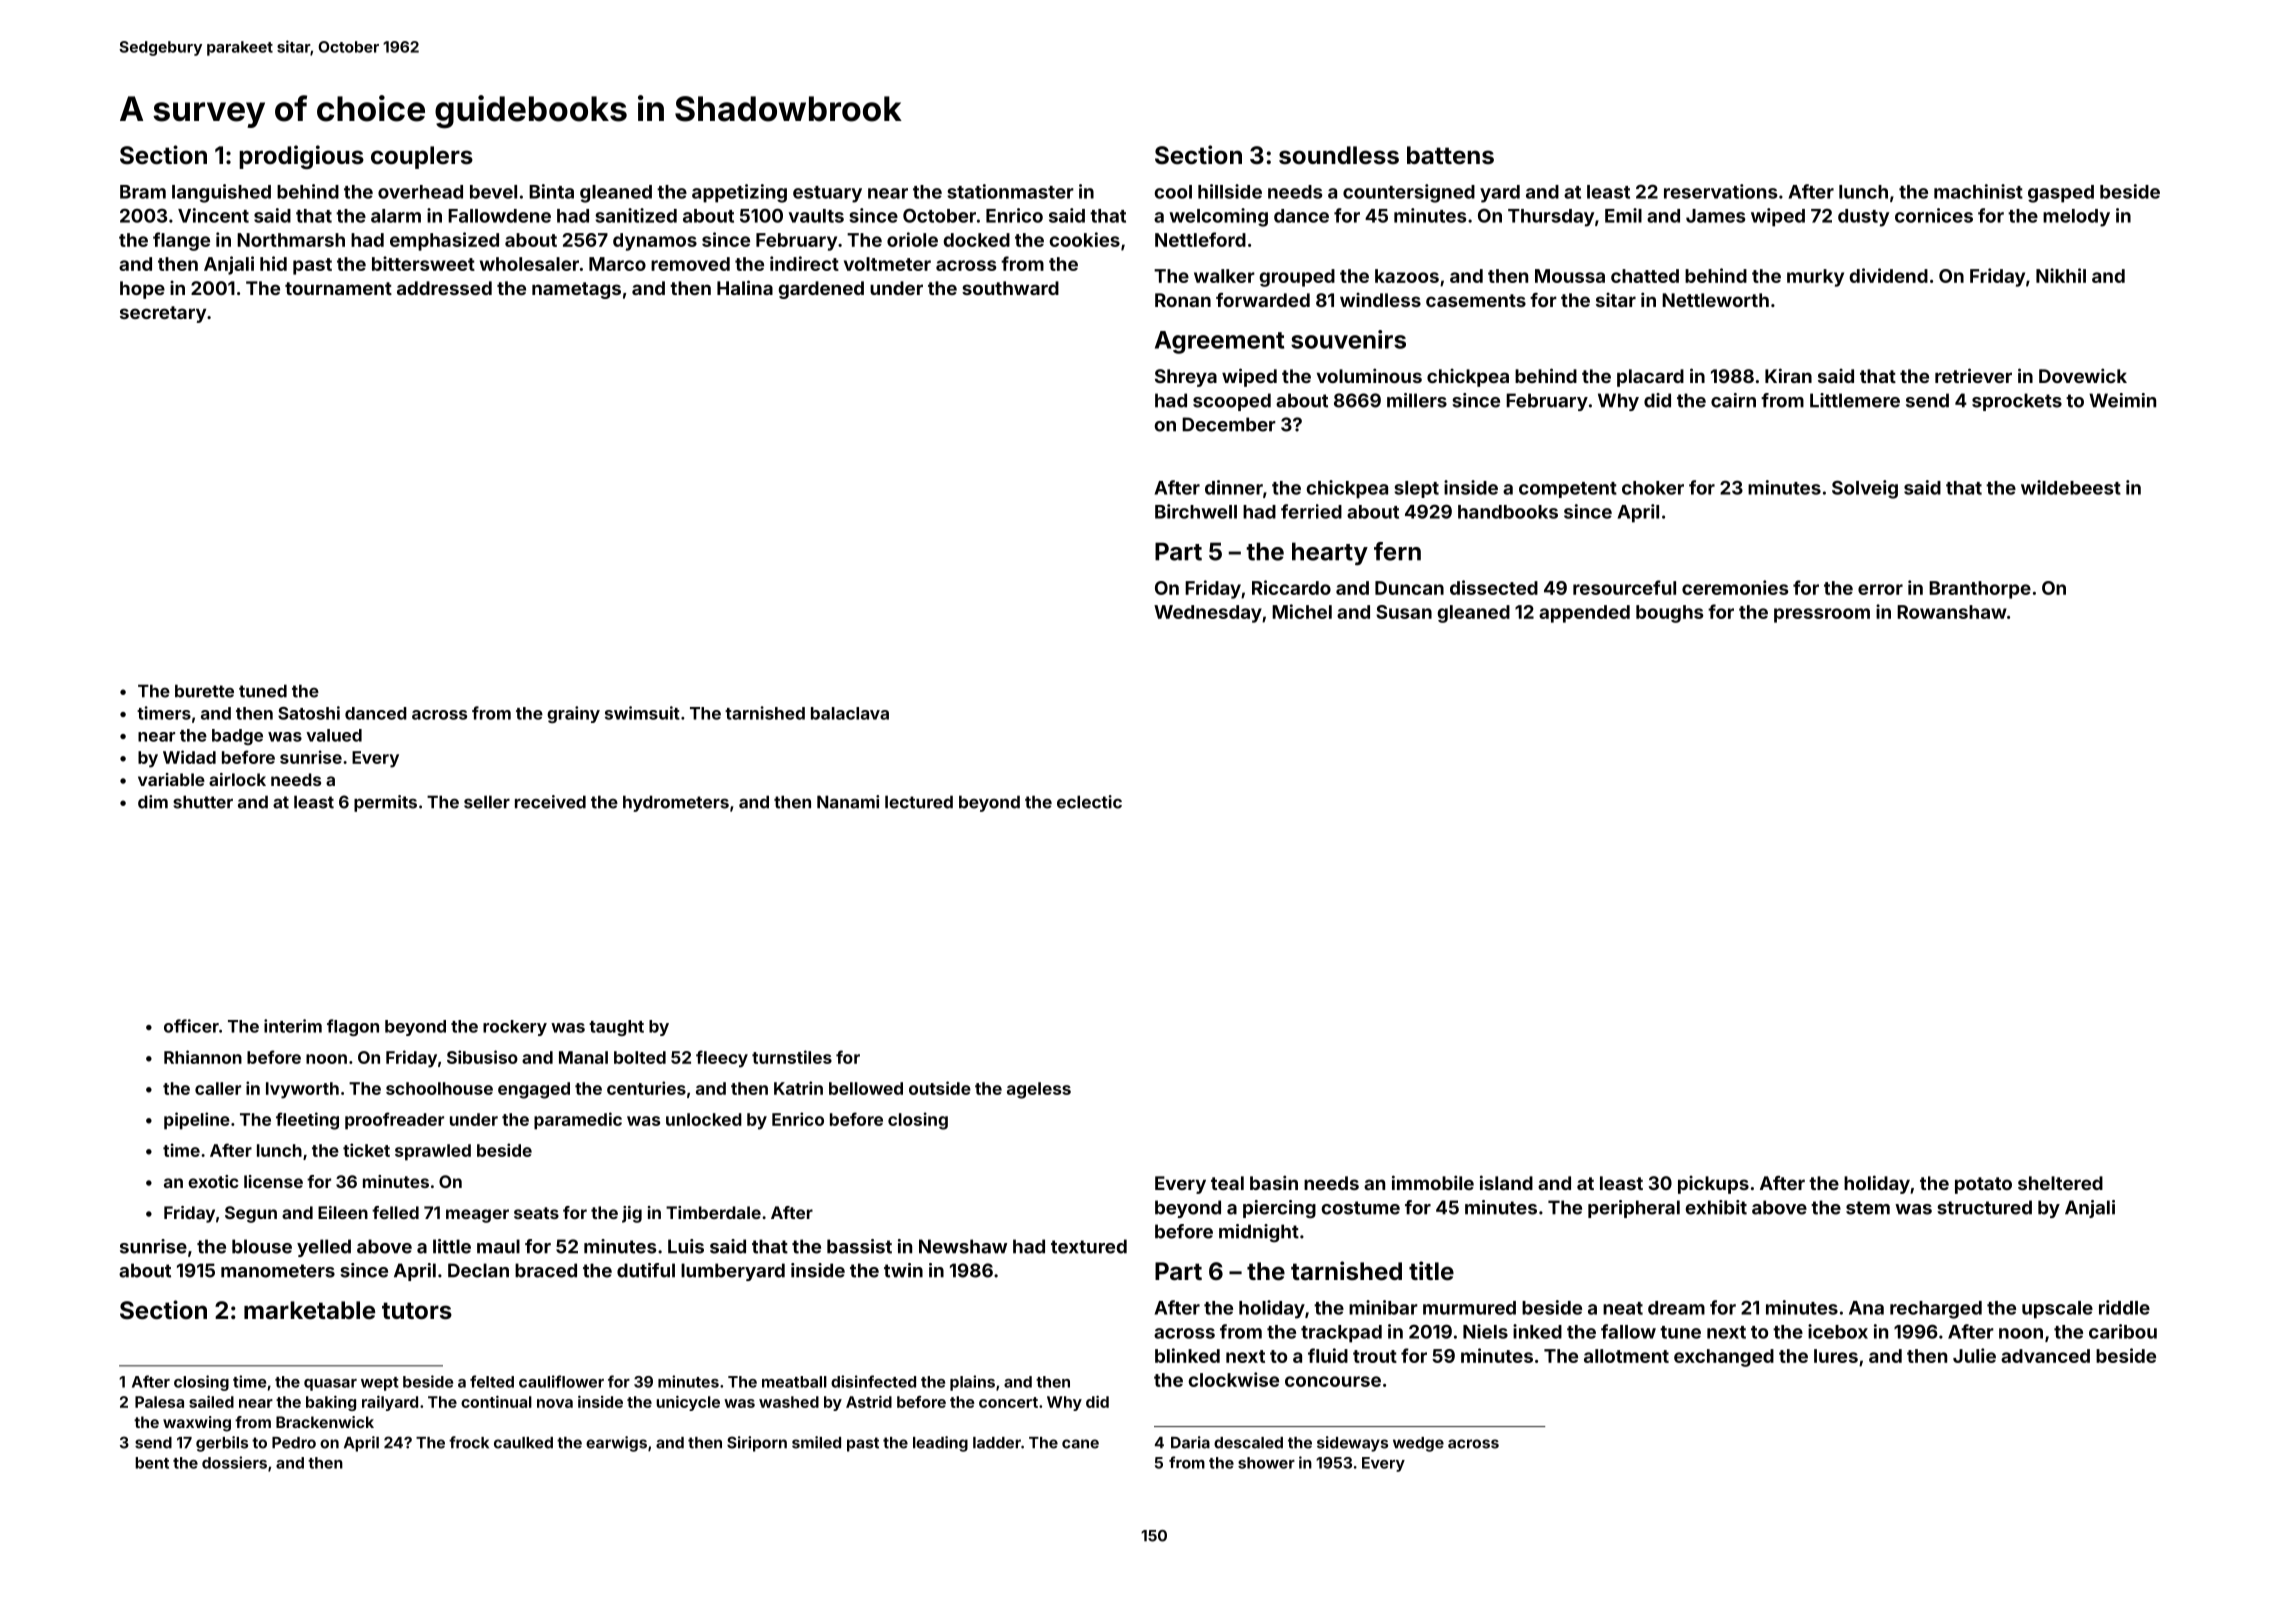  What do you see at coordinates (827, 194) in the document?
I see `estuary` at bounding box center [827, 194].
